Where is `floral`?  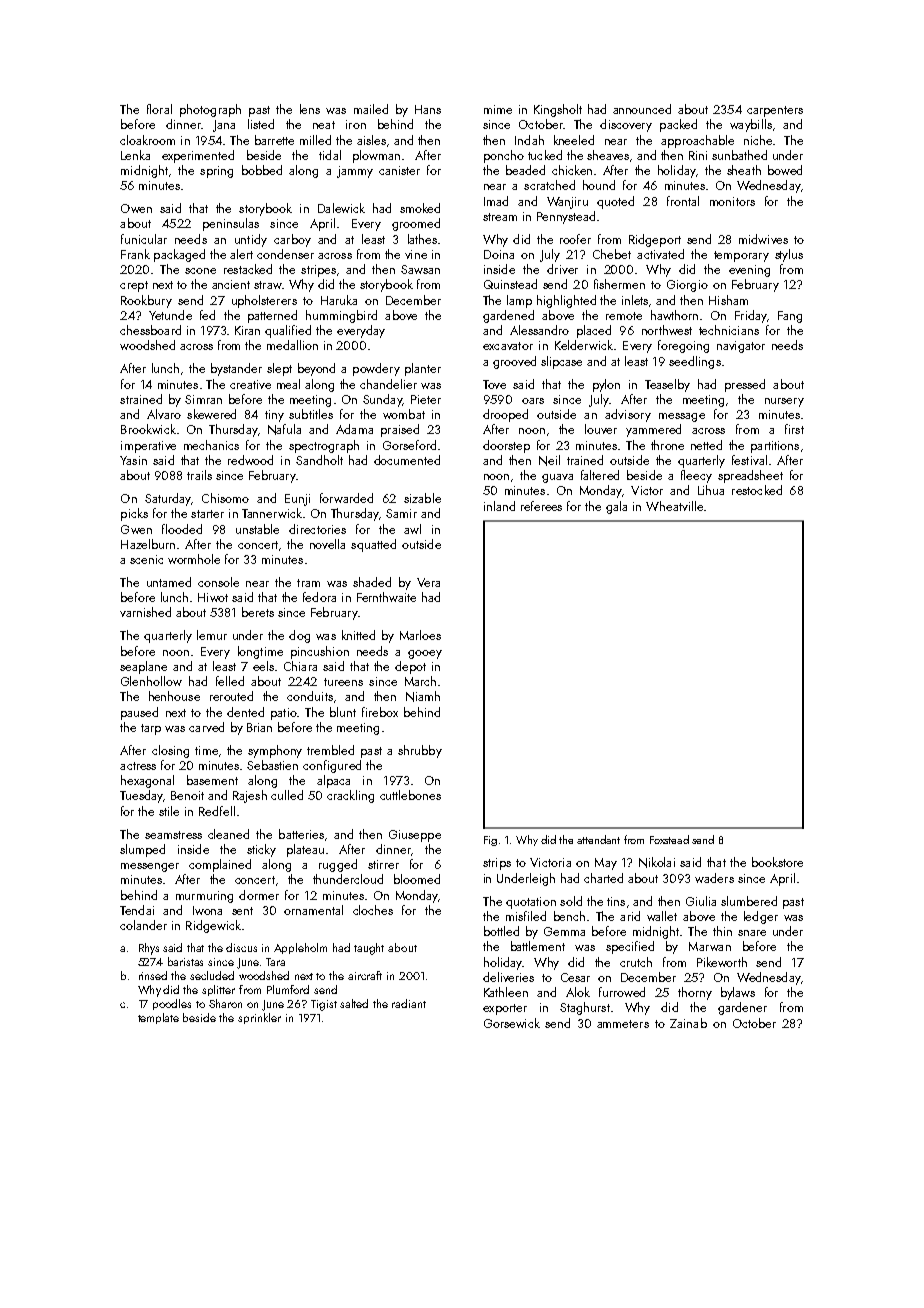
floral is located at coordinates (159, 109).
